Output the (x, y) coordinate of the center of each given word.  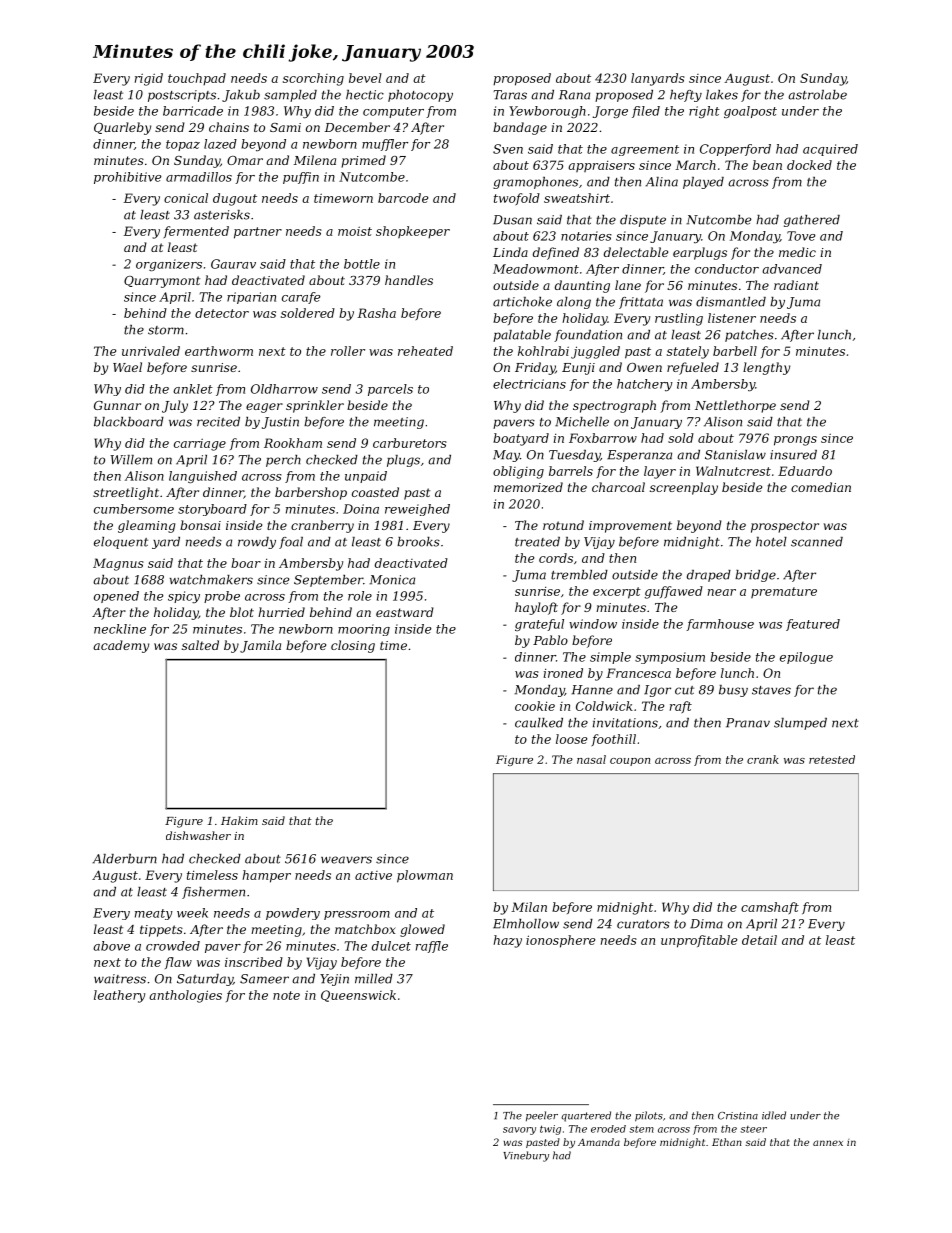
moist (355, 231)
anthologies (185, 996)
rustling (679, 319)
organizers (169, 265)
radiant (796, 285)
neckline (120, 629)
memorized (528, 487)
